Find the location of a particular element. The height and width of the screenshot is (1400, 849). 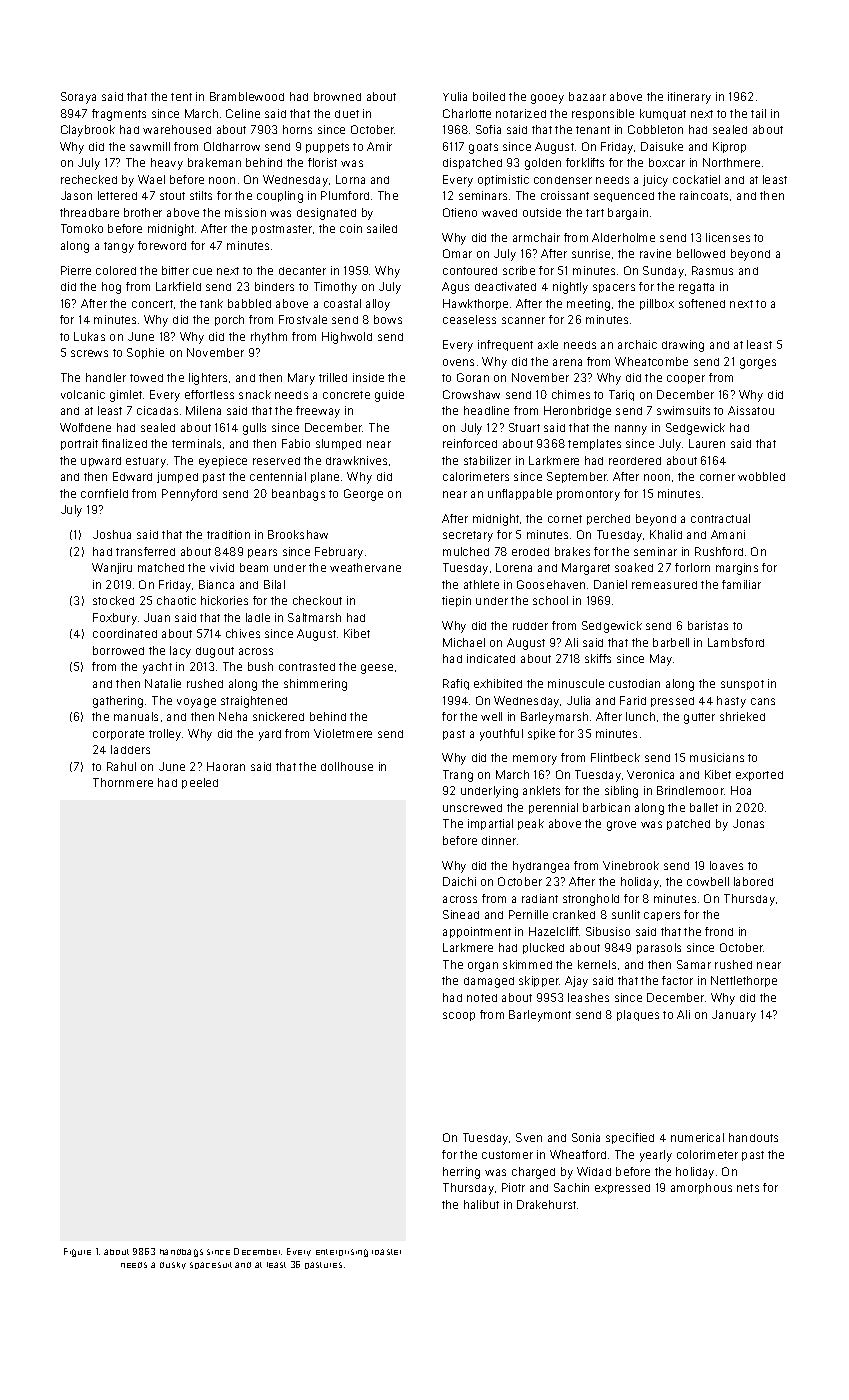

stocked is located at coordinates (113, 600).
